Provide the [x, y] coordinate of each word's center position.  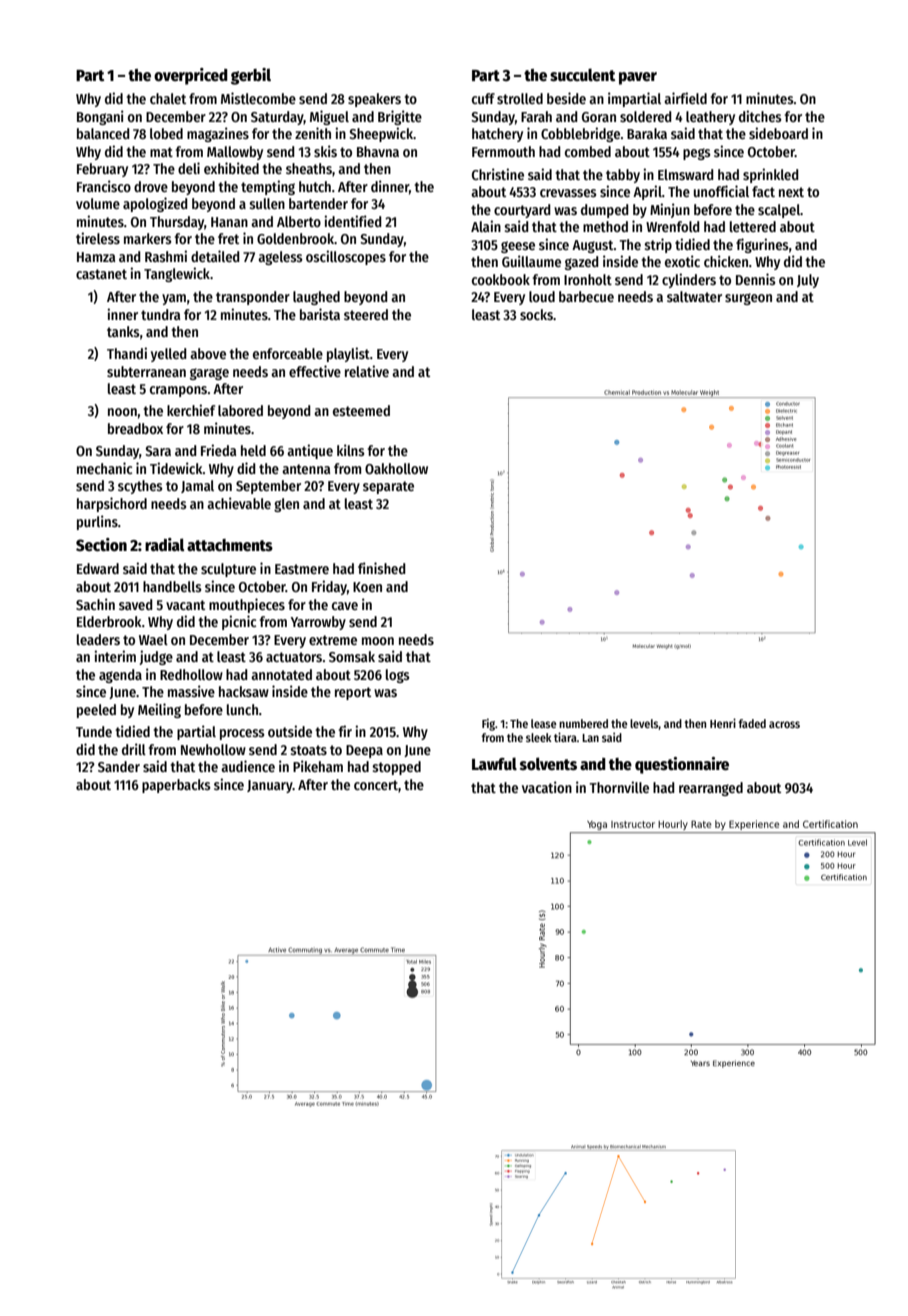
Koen [367, 587]
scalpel [779, 211]
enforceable [288, 353]
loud [542, 296]
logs [398, 676]
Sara [158, 451]
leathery [710, 118]
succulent [582, 75]
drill [134, 749]
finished [382, 568]
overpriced [191, 76]
